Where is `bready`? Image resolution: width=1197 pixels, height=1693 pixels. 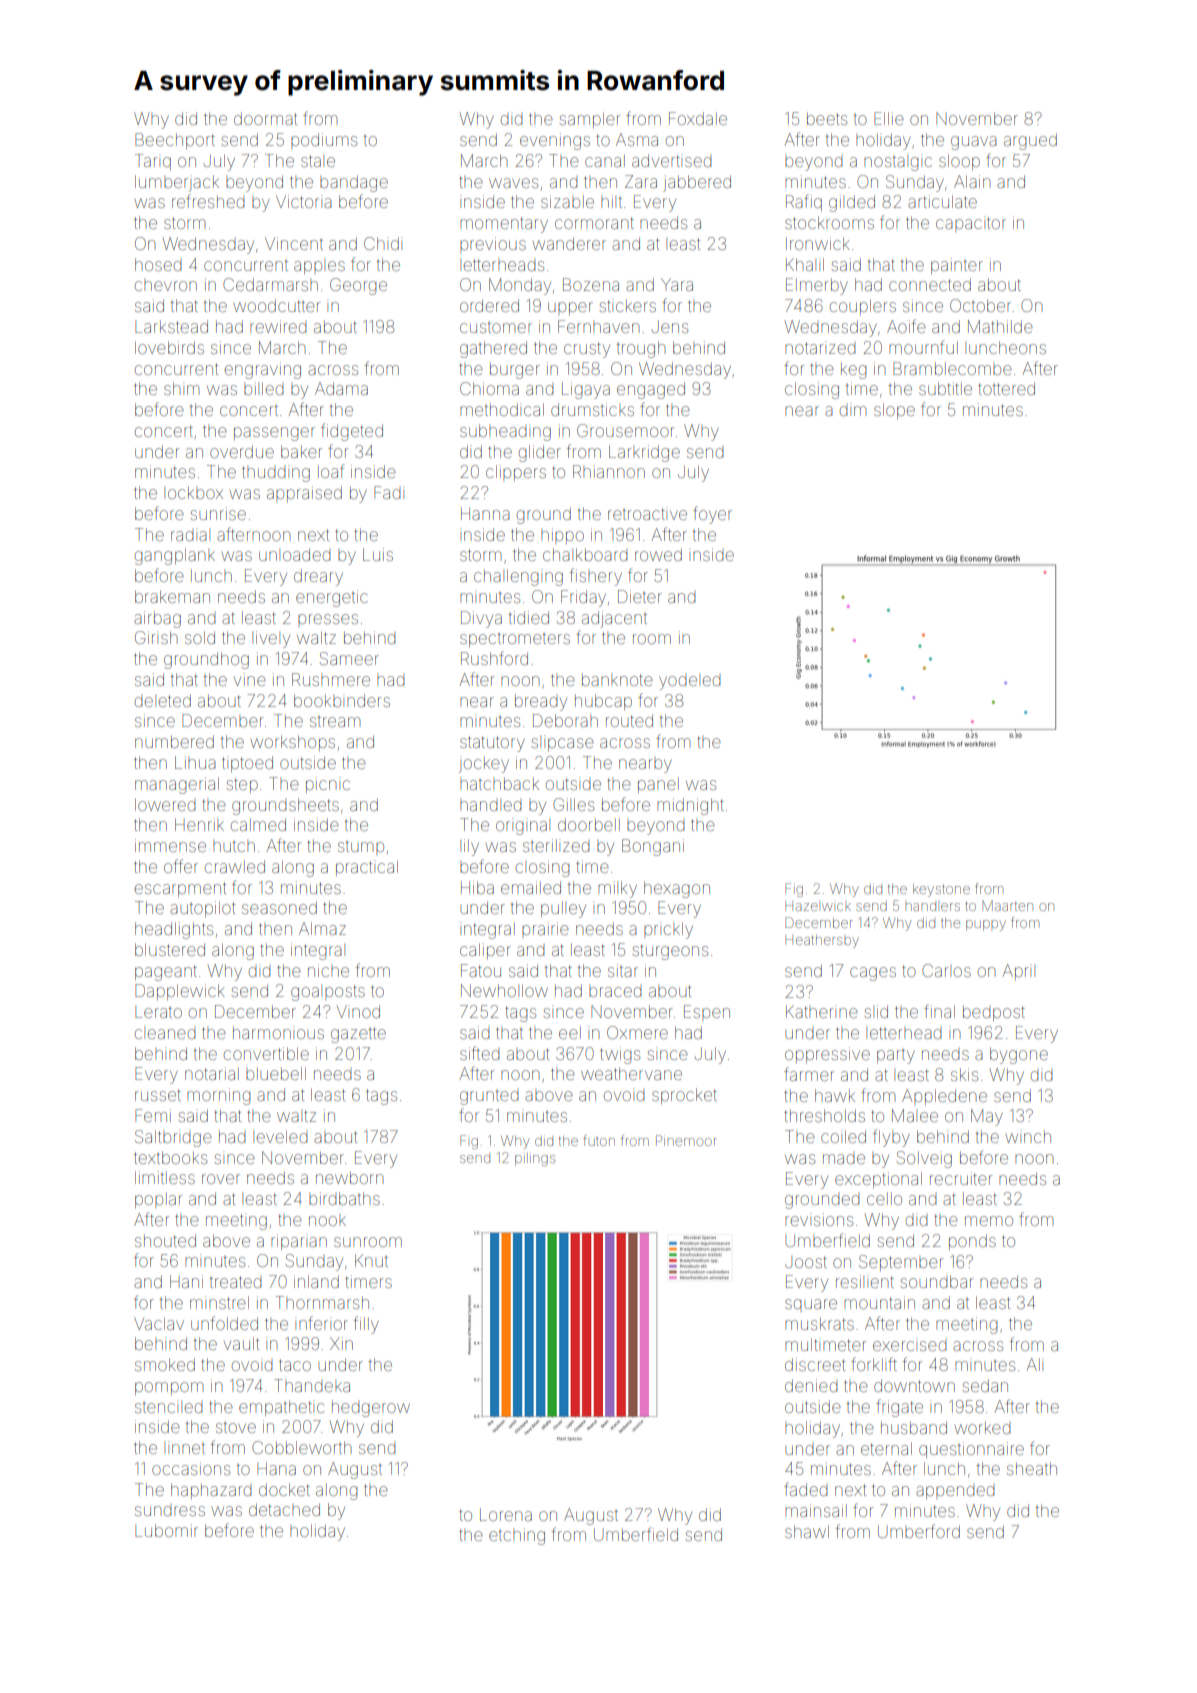
bready is located at coordinates (541, 702).
